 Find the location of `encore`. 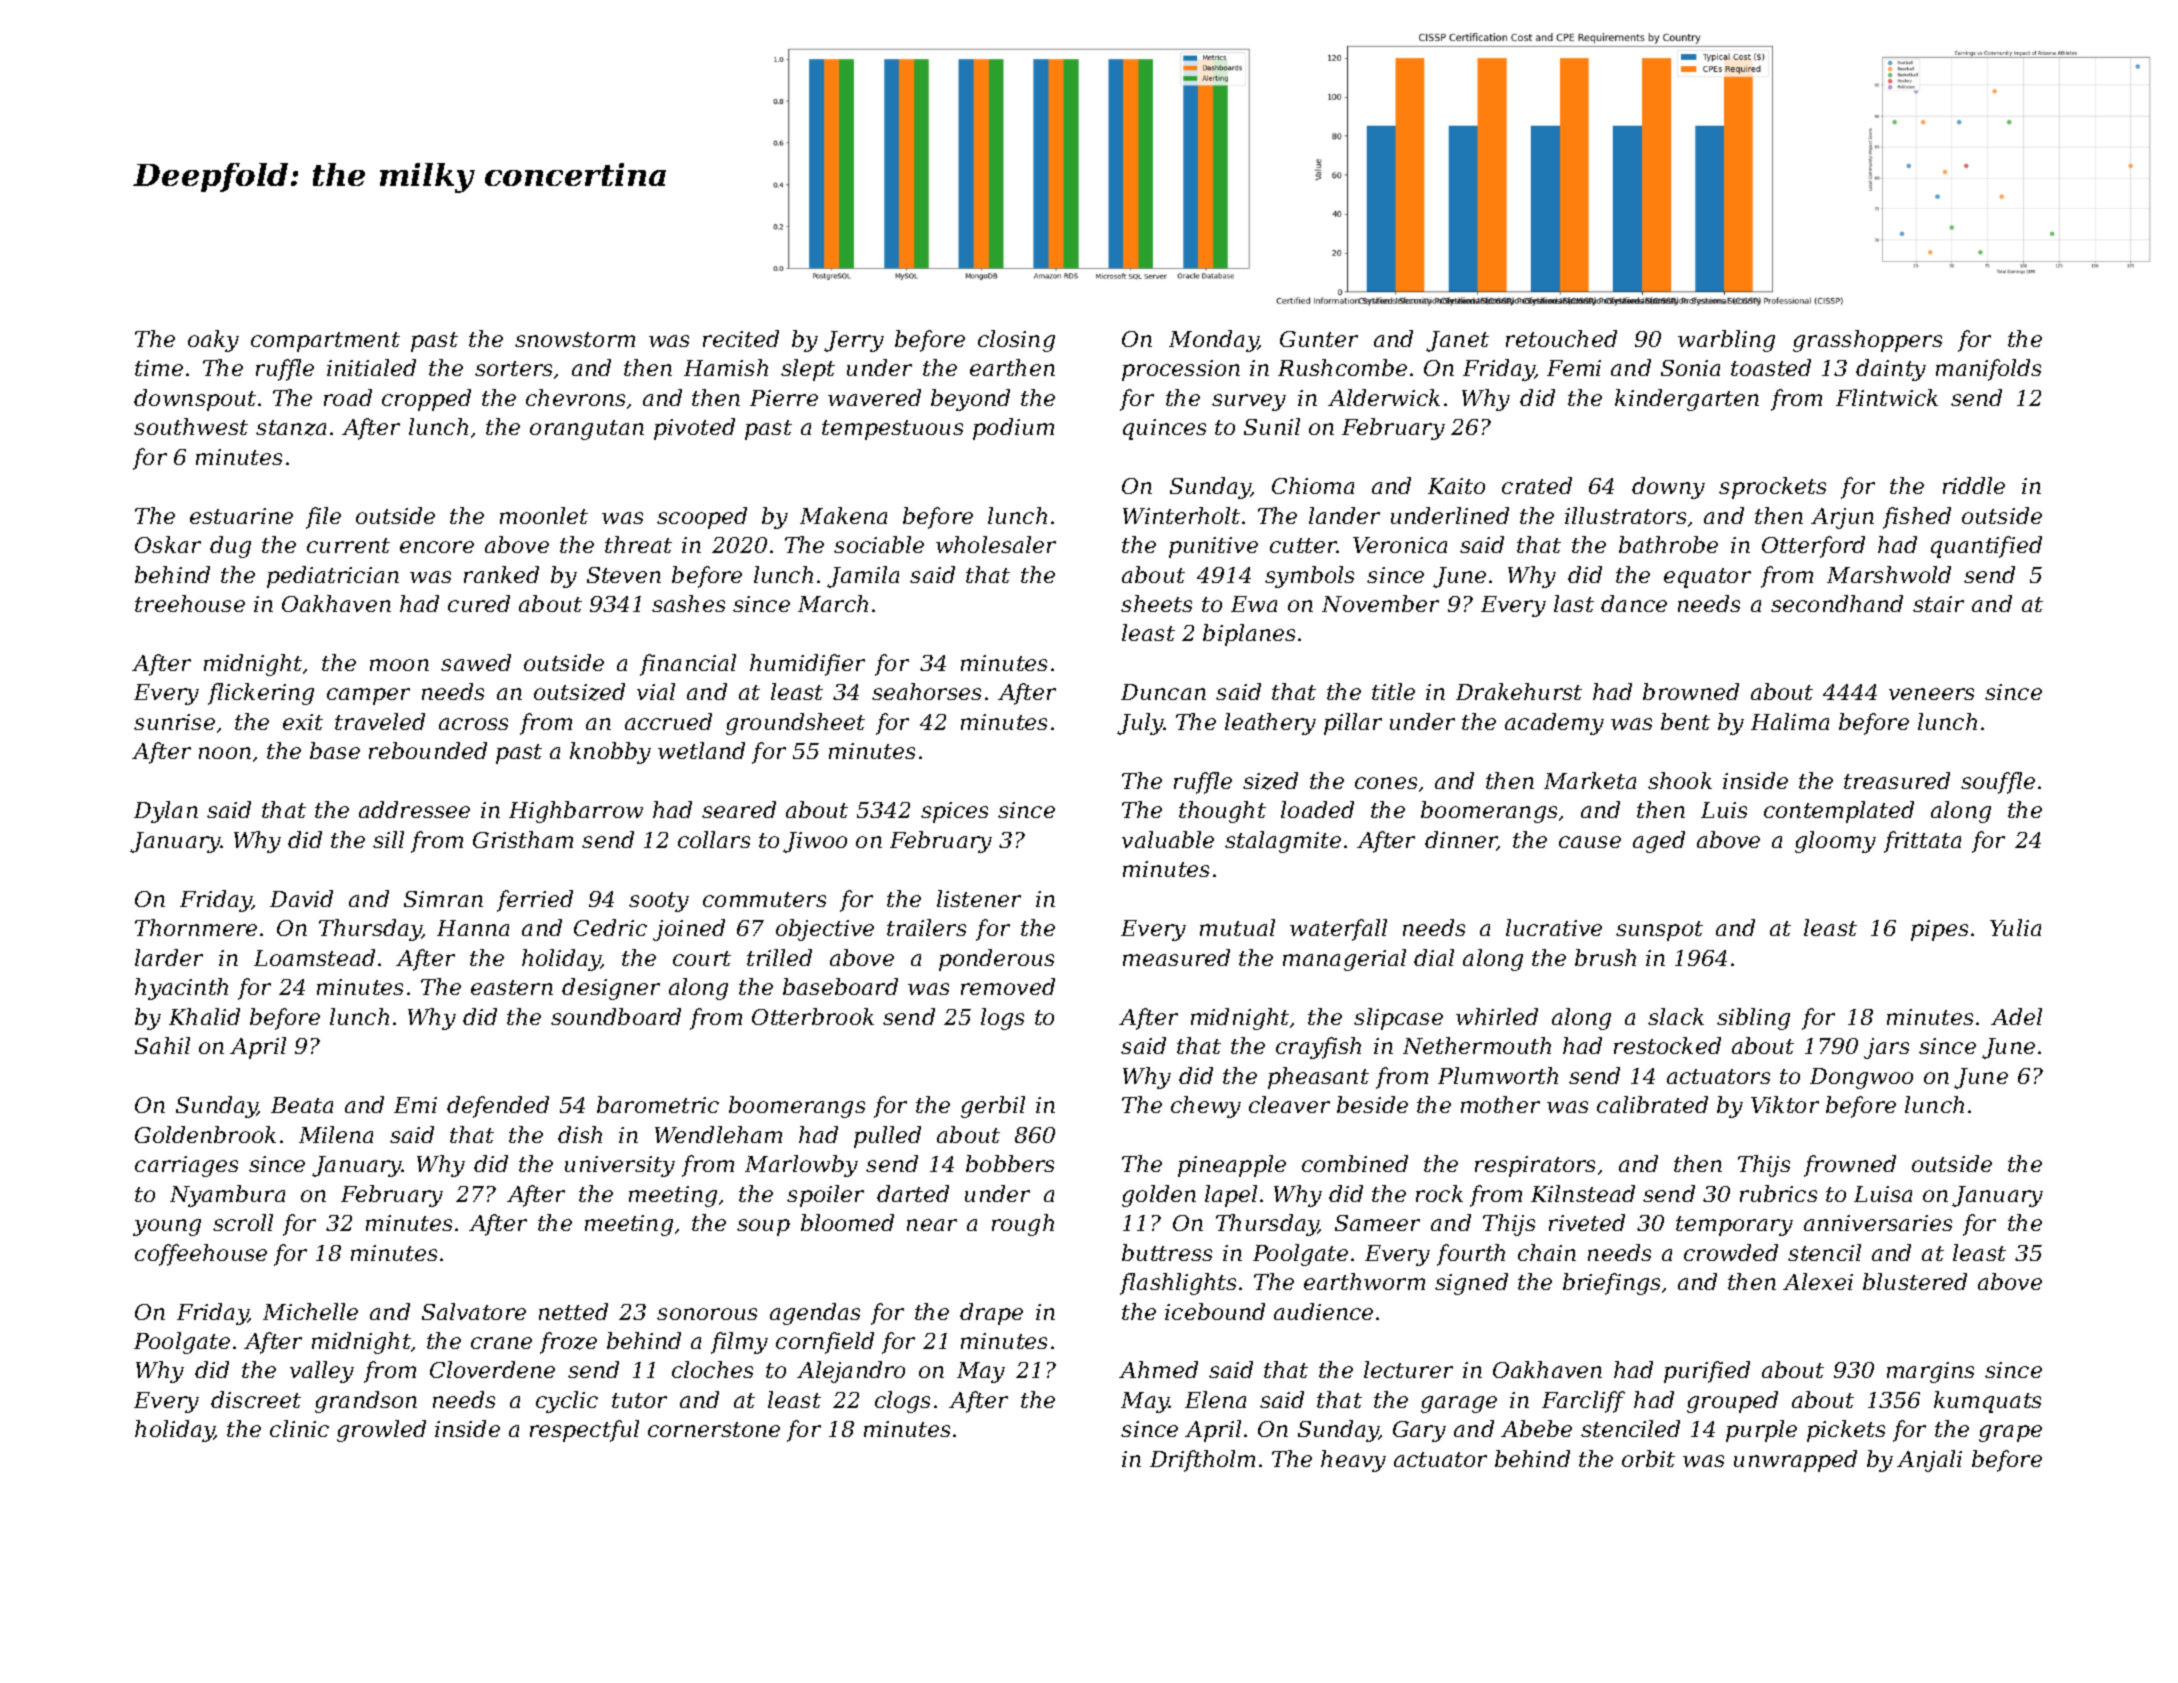

encore is located at coordinates (437, 547).
